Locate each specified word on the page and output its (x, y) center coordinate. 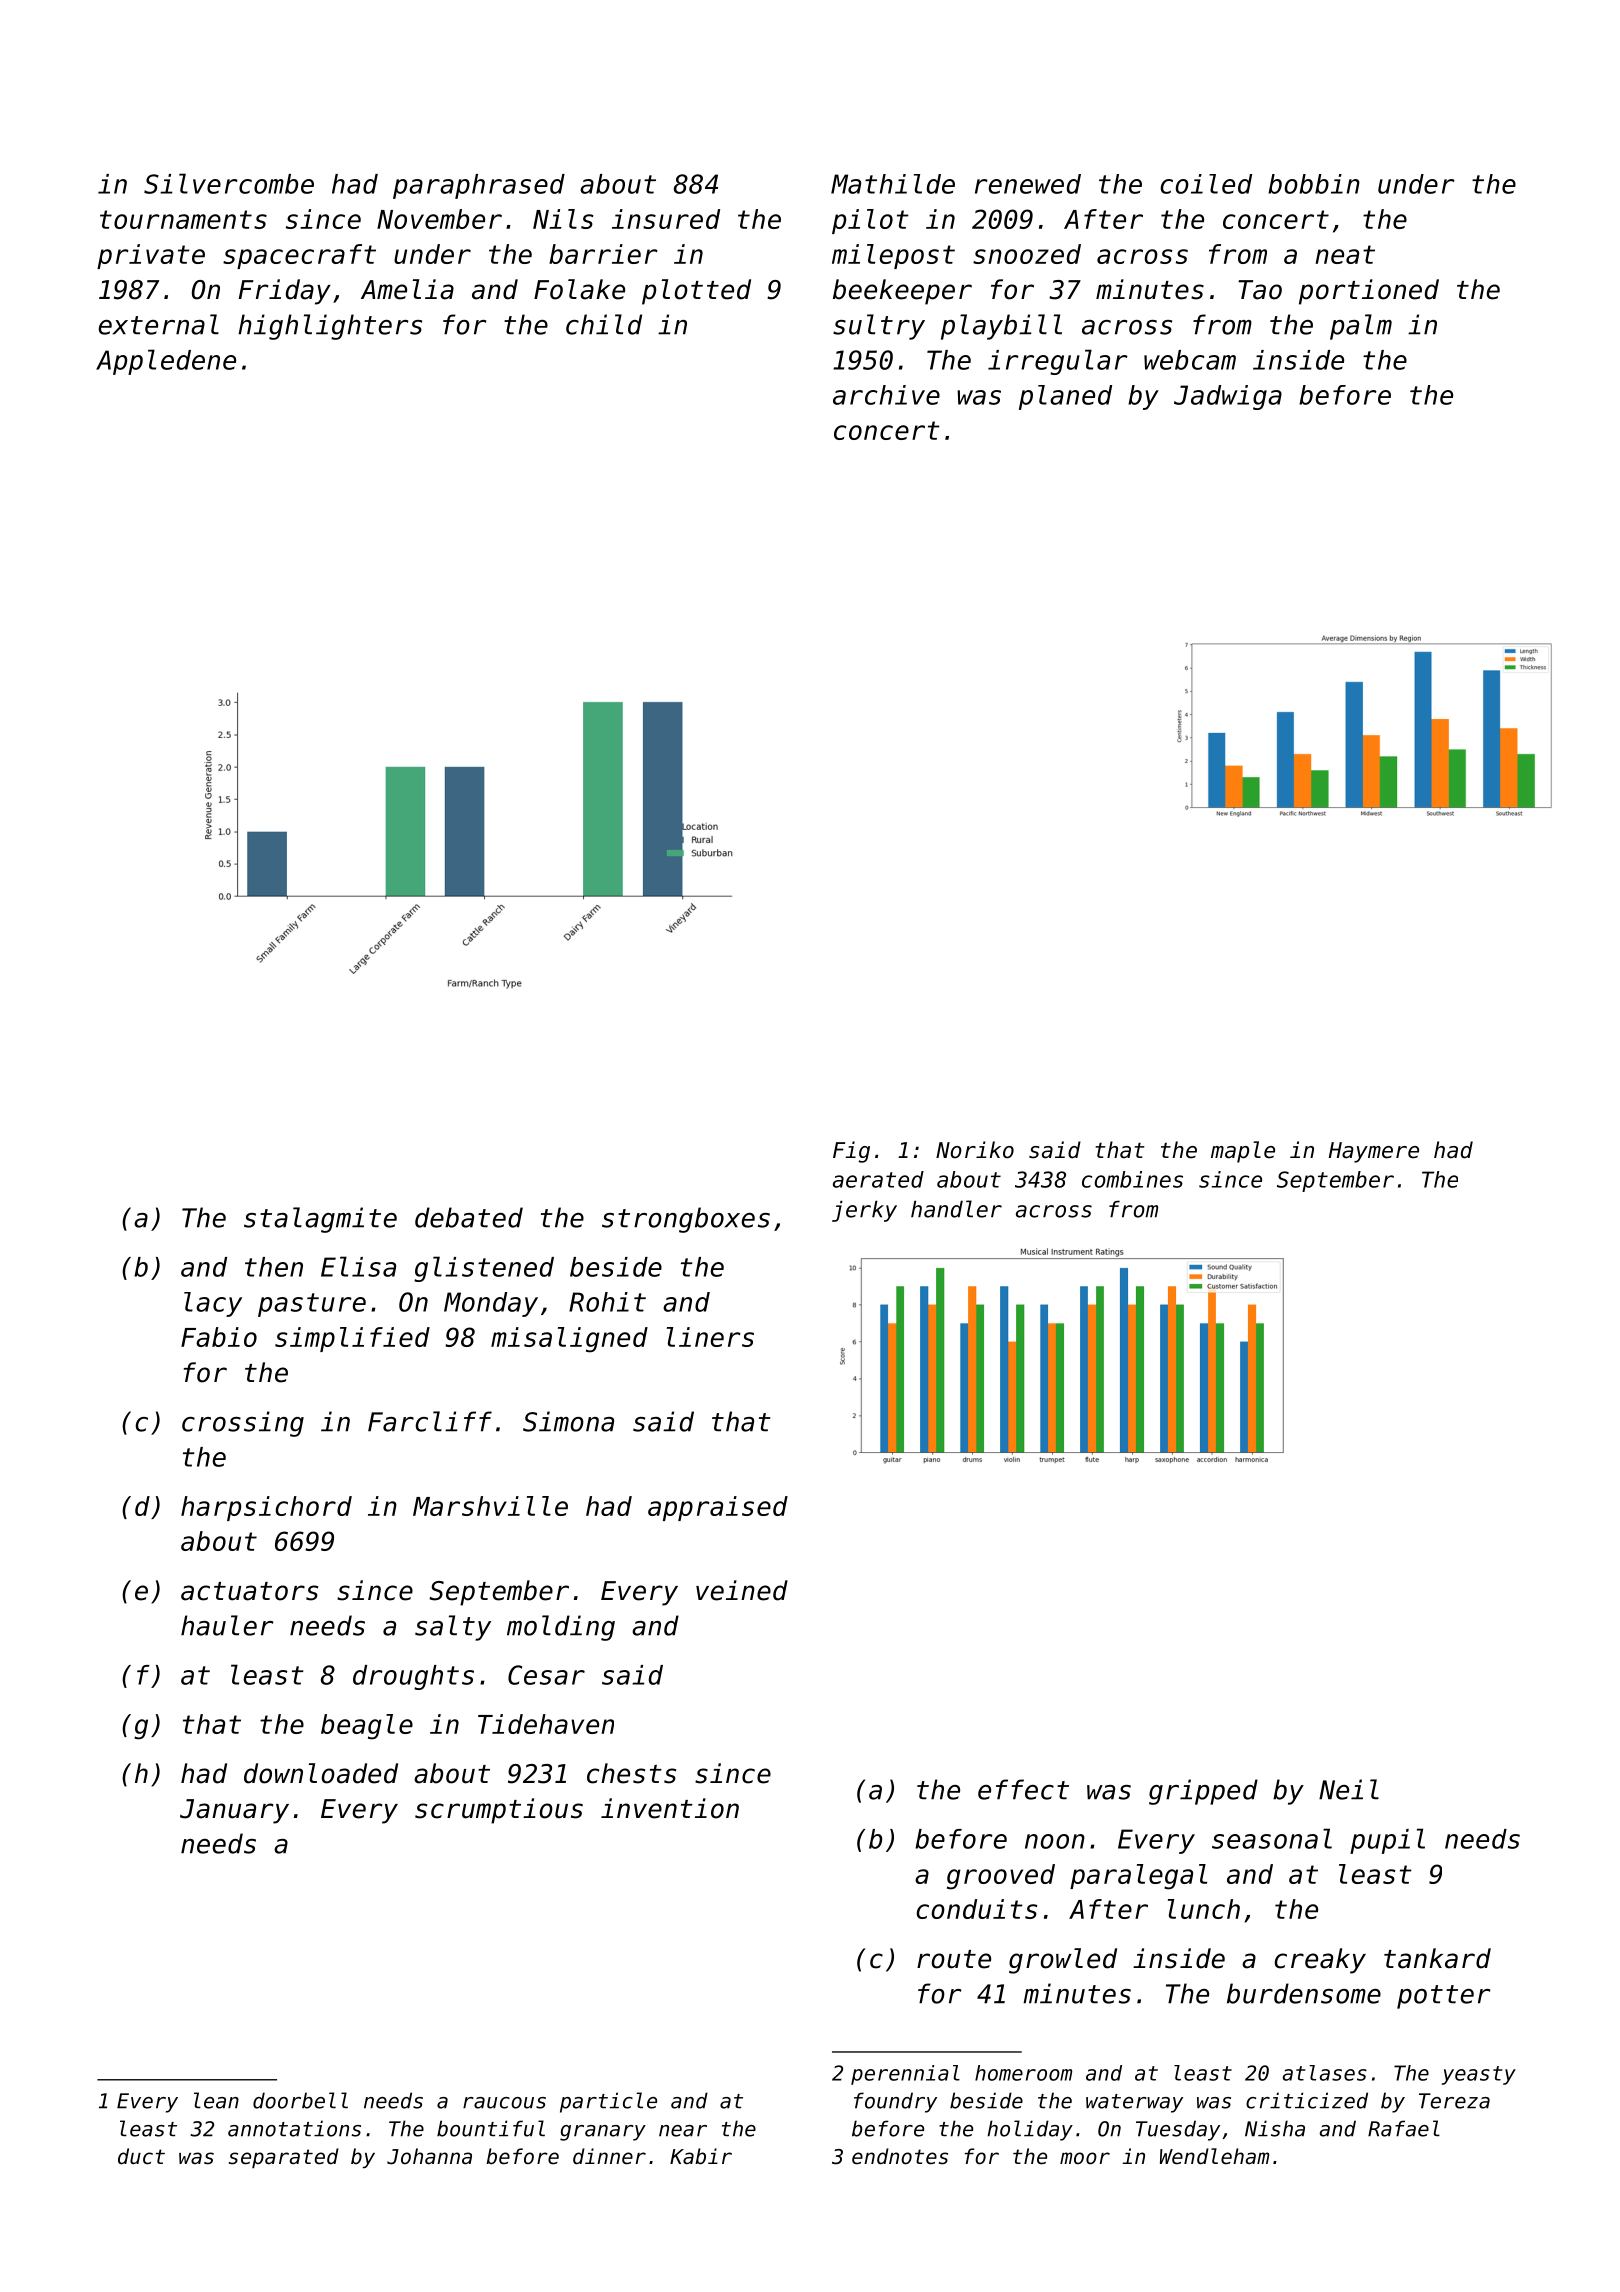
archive (886, 395)
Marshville (490, 1506)
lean (216, 2100)
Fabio (219, 1337)
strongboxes (686, 1220)
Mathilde (893, 184)
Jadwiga (1228, 397)
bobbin (1314, 184)
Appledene (166, 362)
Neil (1349, 1789)
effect (1023, 1789)
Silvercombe (229, 183)
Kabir (701, 2156)
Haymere (1374, 1152)
